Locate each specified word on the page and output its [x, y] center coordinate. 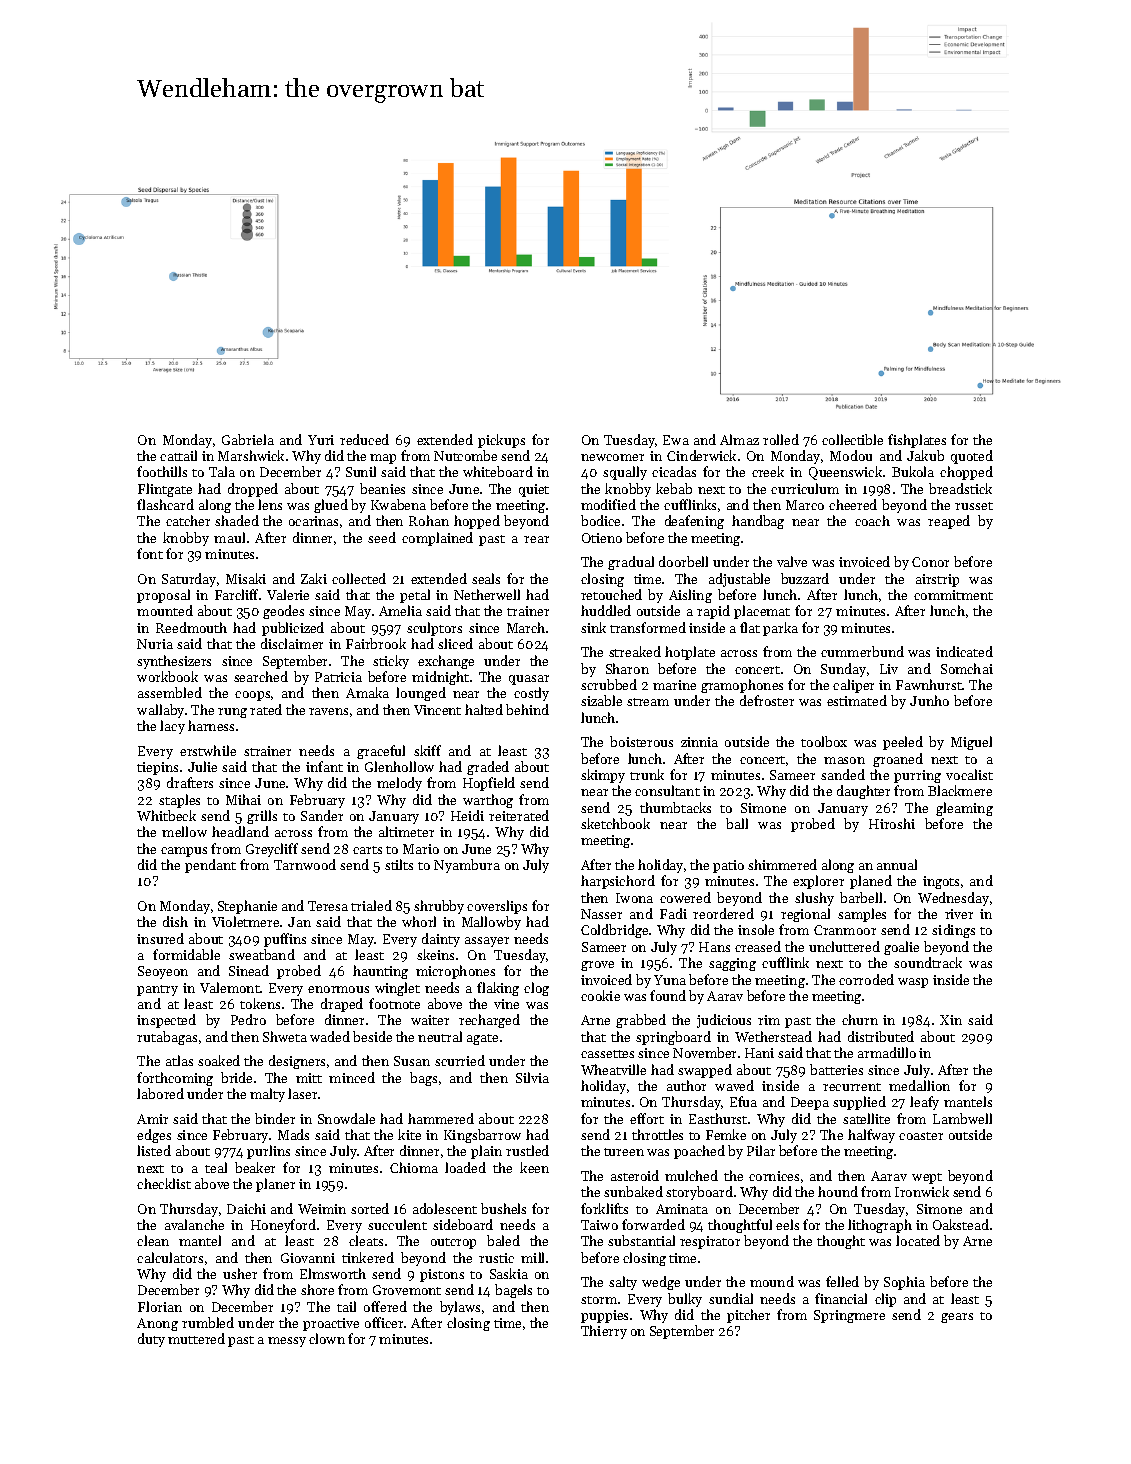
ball [737, 823]
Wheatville [613, 1069]
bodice [600, 520]
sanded [843, 774]
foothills [162, 471]
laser [302, 1093]
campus [184, 852]
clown [327, 1338]
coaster [921, 1136]
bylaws [460, 1308]
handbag [758, 522]
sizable [601, 700]
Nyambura [467, 866]
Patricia [338, 677]
